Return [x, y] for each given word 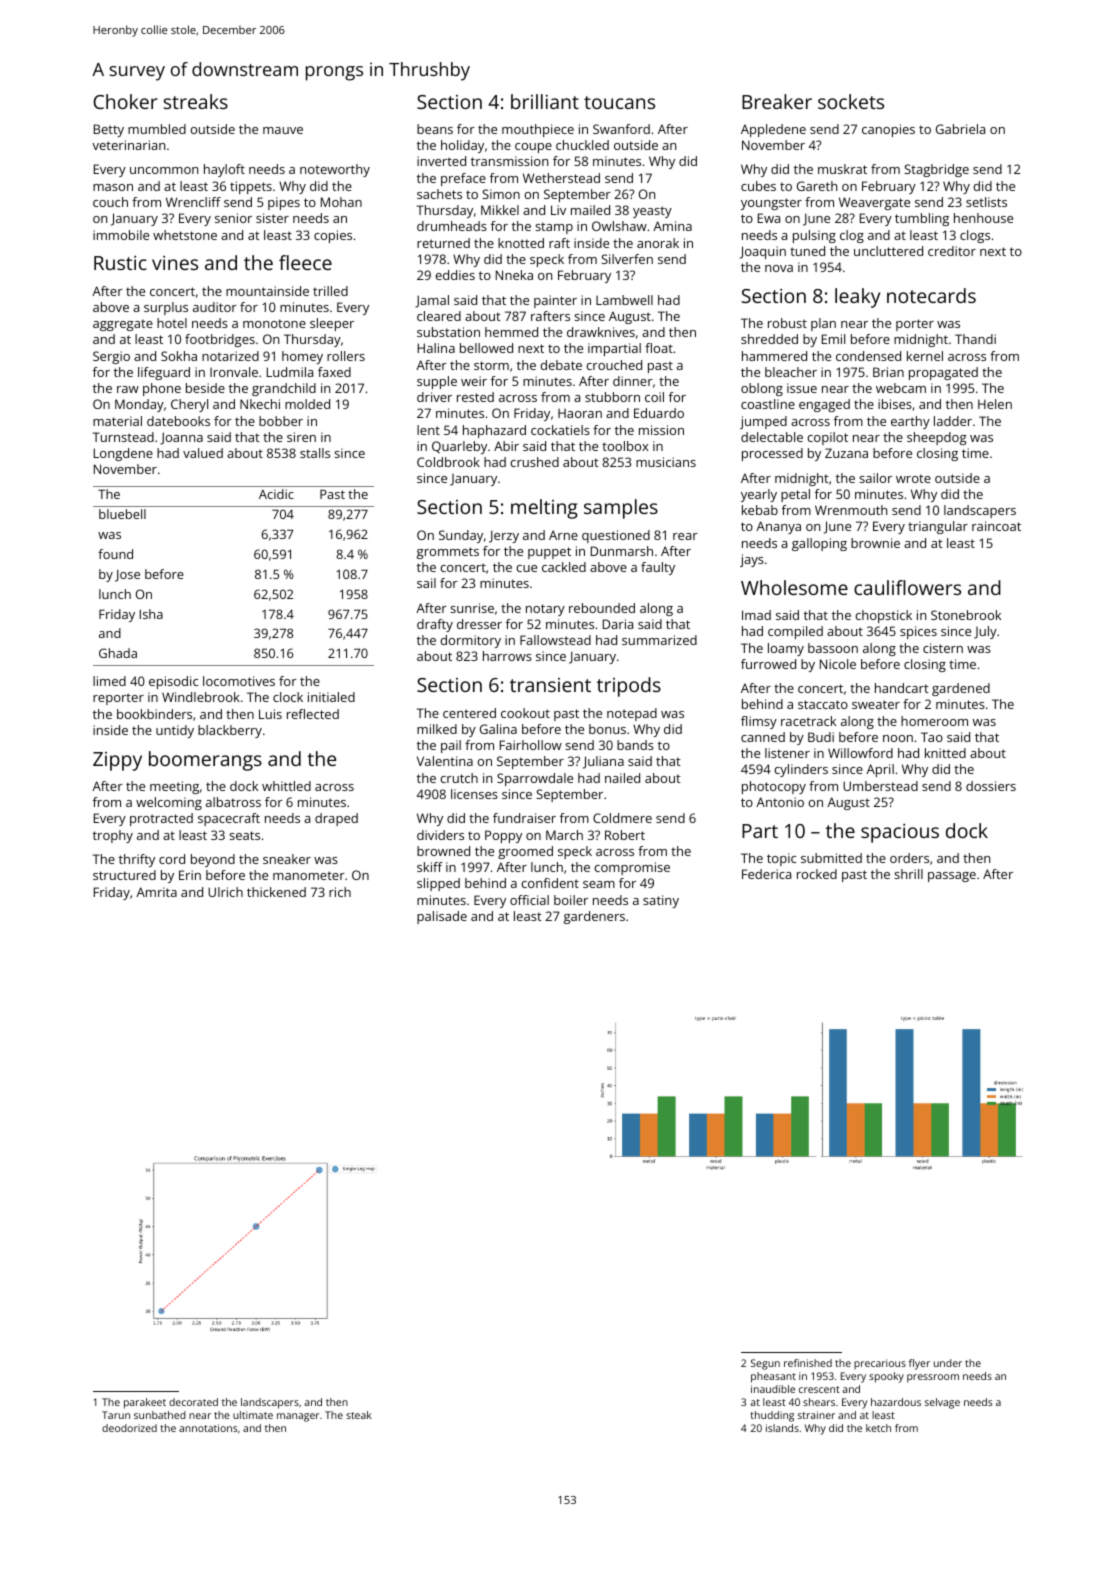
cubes [758, 186]
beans [435, 129]
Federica [766, 874]
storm [491, 365]
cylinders [801, 770]
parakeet [145, 1403]
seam [599, 884]
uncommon [164, 170]
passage [952, 877]
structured [124, 875]
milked [437, 729]
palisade [442, 917]
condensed [868, 356]
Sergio [111, 357]
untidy [175, 731]
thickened [276, 892]
